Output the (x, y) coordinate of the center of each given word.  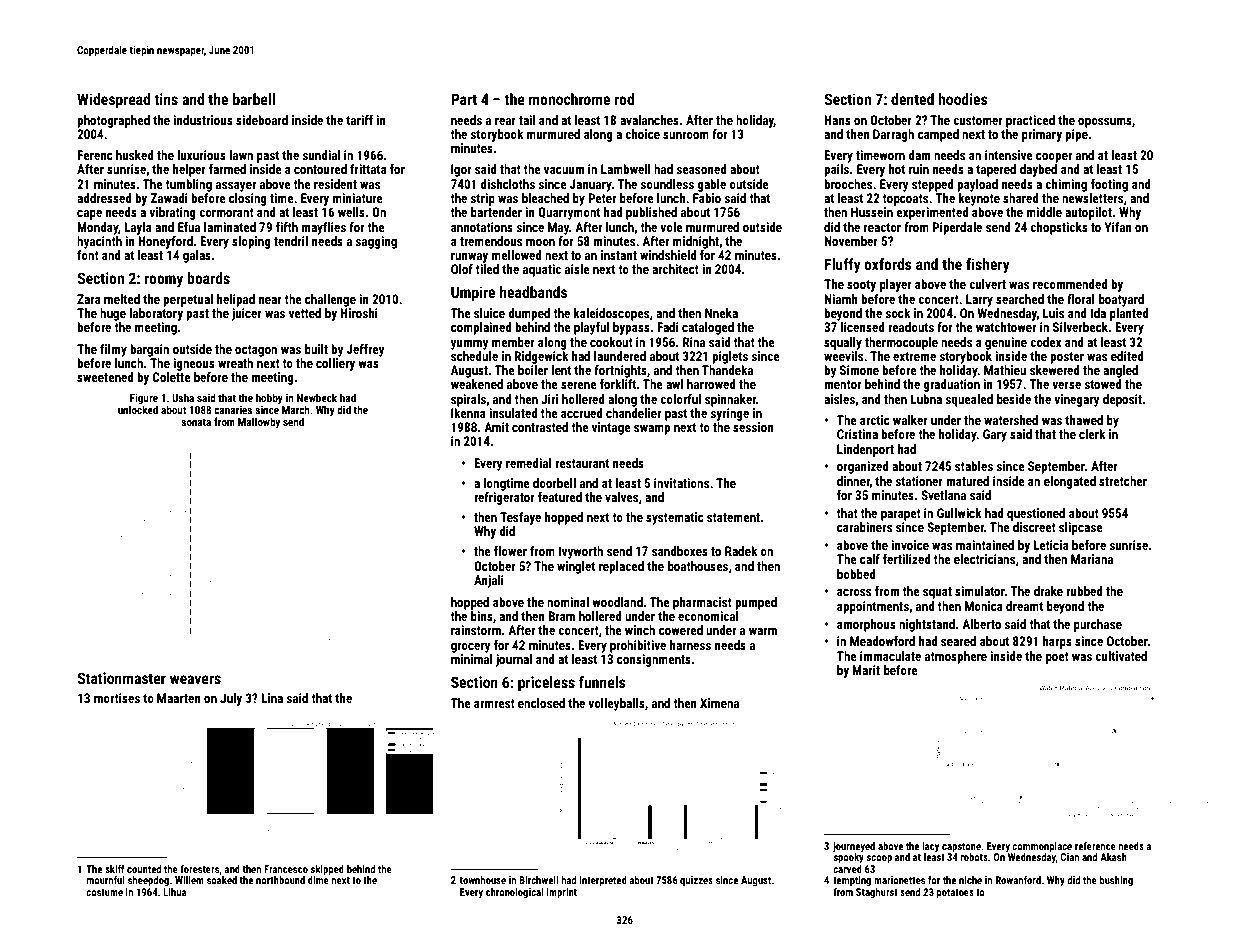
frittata (368, 169)
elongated (1070, 482)
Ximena (719, 703)
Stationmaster (121, 678)
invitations (681, 483)
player (896, 285)
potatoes (955, 893)
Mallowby (259, 422)
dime (318, 880)
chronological (515, 893)
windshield (668, 255)
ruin (919, 169)
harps (1057, 642)
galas (197, 256)
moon (540, 242)
